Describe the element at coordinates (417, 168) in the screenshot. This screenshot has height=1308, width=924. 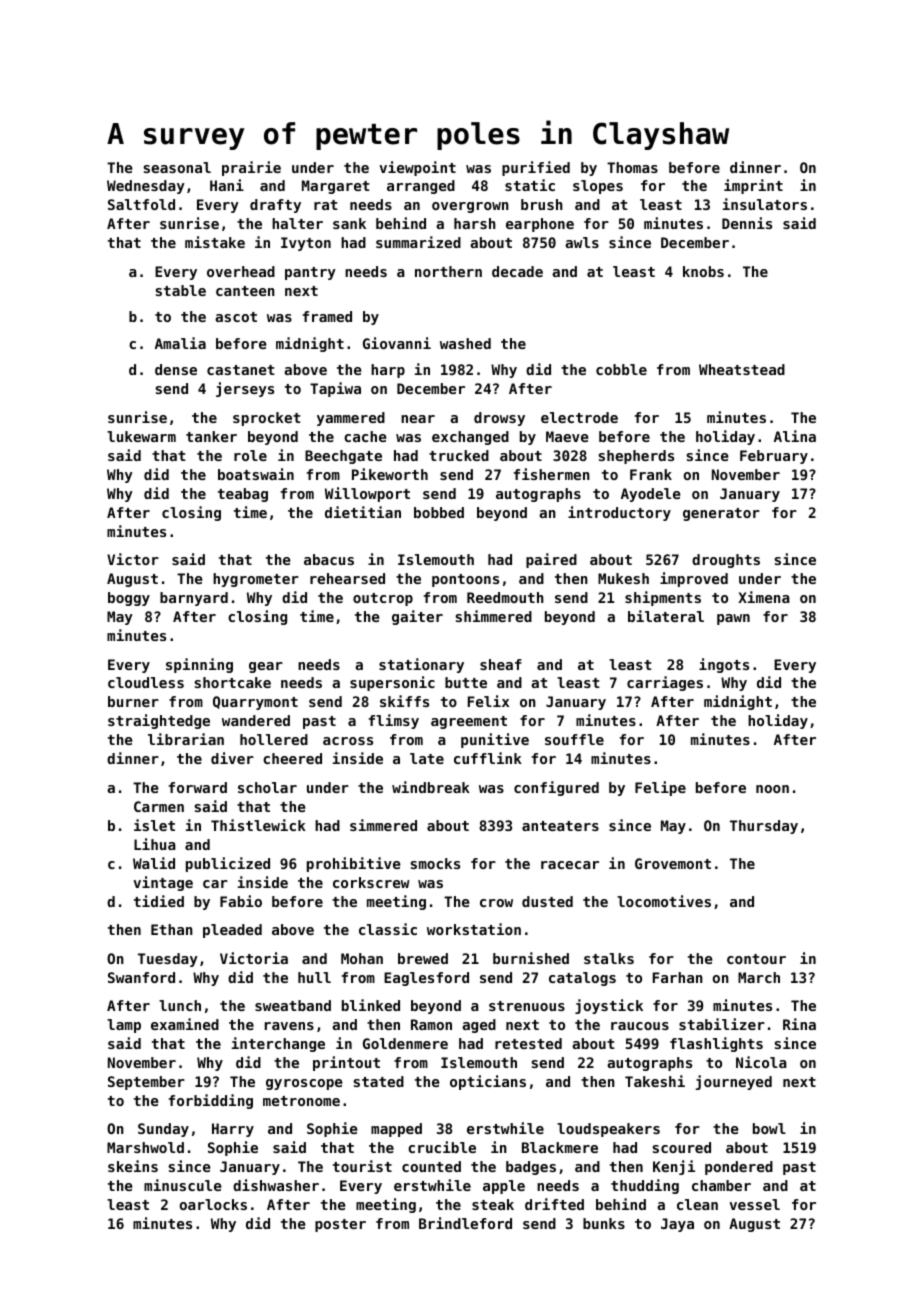
I see `viewpoint` at that location.
